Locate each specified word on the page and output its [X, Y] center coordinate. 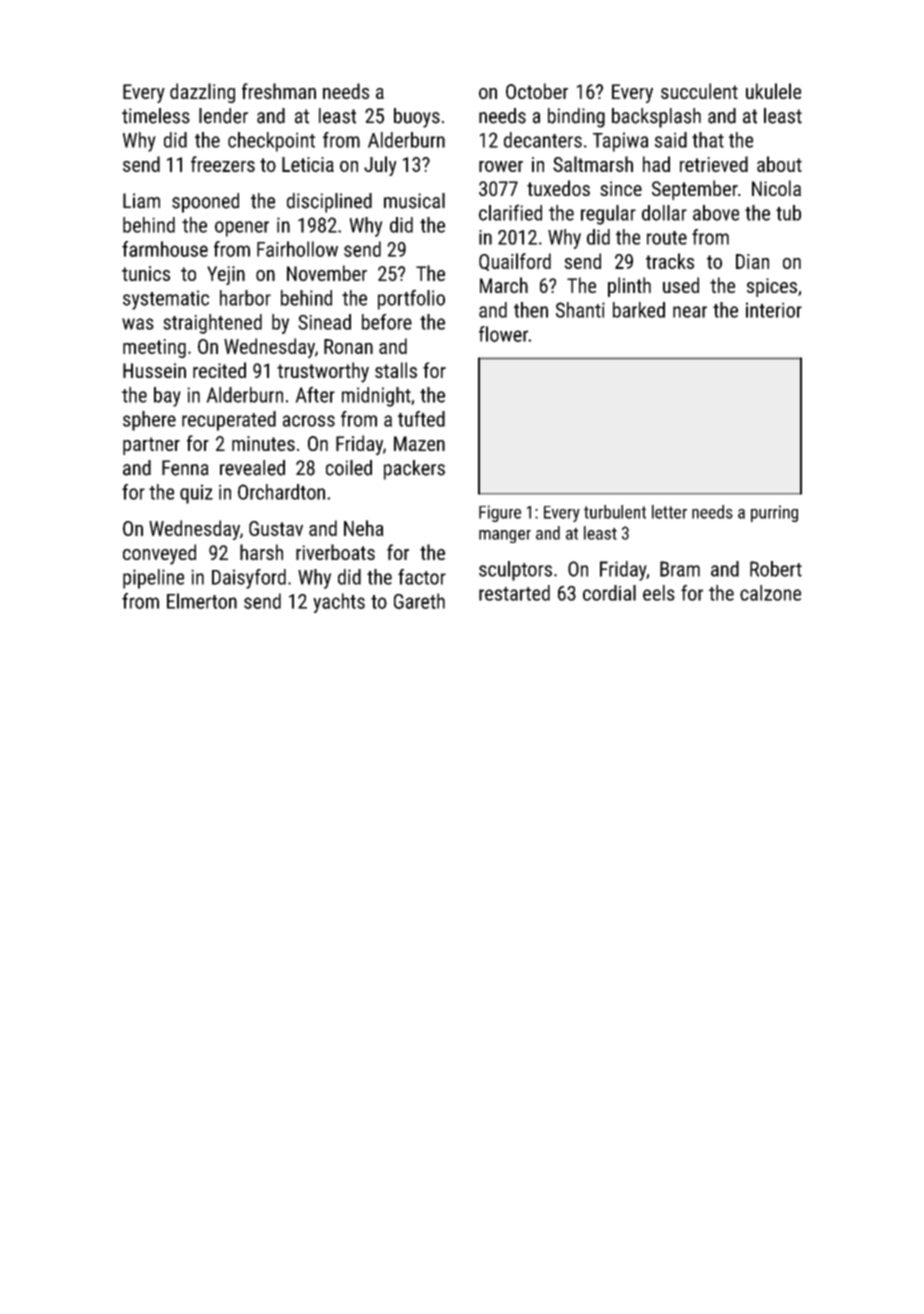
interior [774, 310]
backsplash [656, 118]
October [537, 91]
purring [774, 513]
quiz [196, 494]
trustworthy [323, 372]
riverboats [335, 552]
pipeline [153, 579]
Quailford [515, 262]
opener [242, 229]
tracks [670, 261]
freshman [279, 91]
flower [503, 334]
